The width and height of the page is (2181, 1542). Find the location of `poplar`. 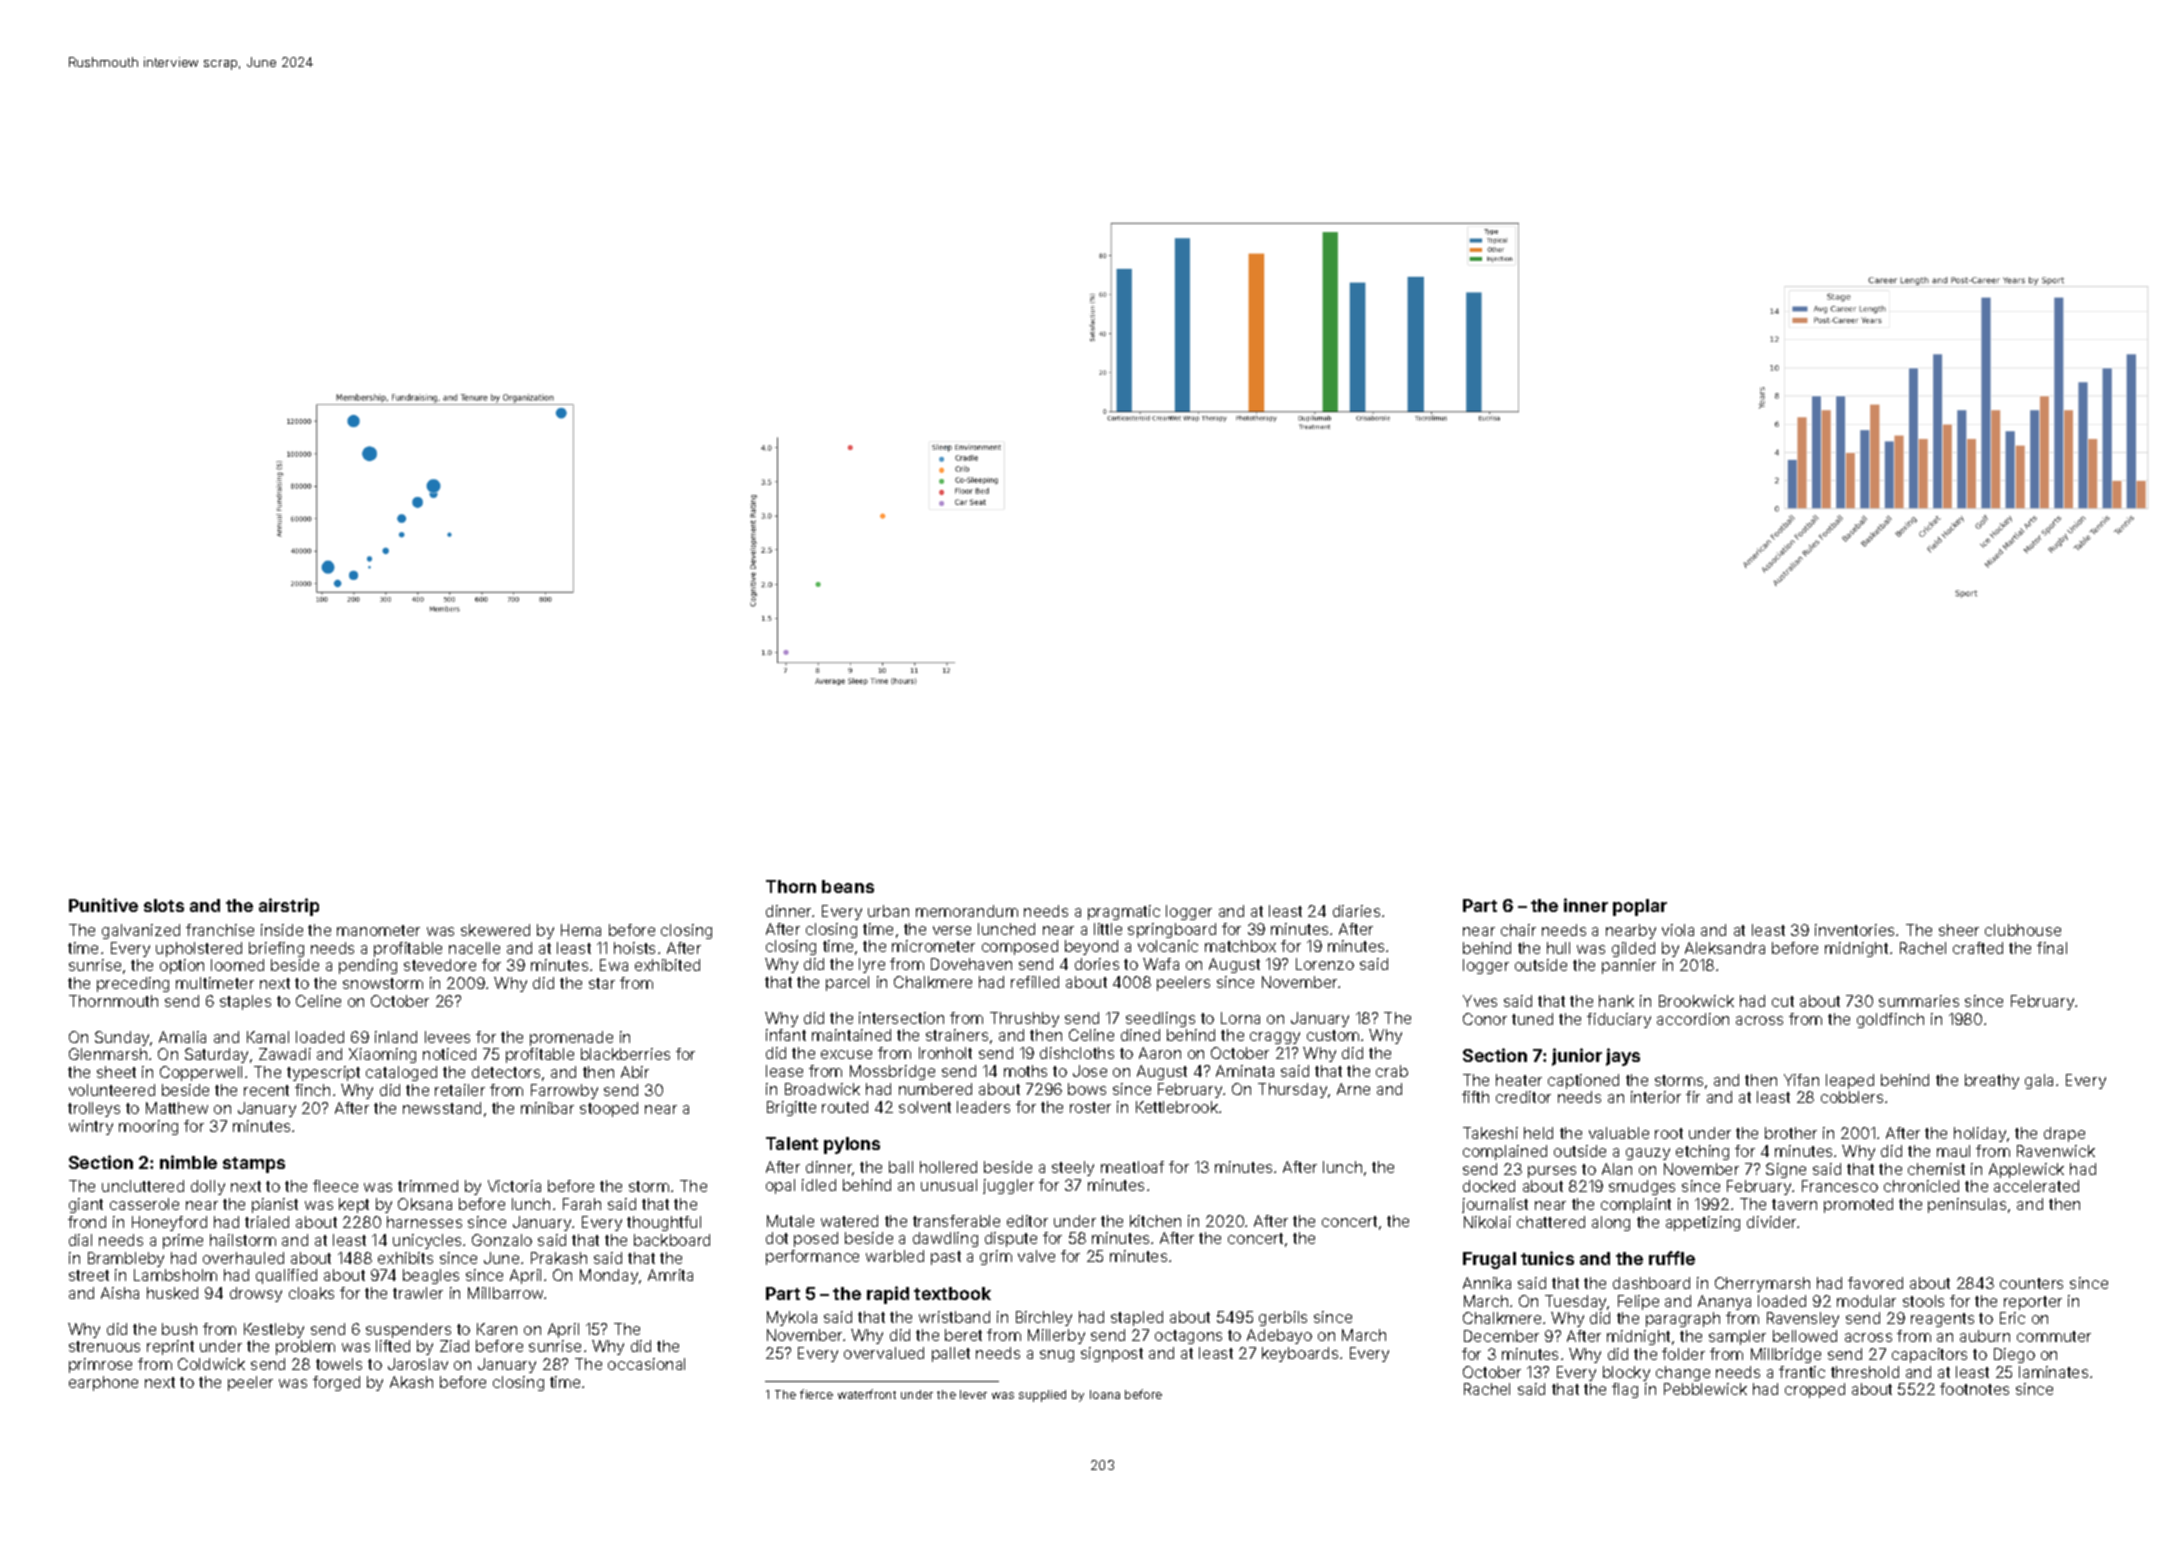

poplar is located at coordinates (1640, 907).
